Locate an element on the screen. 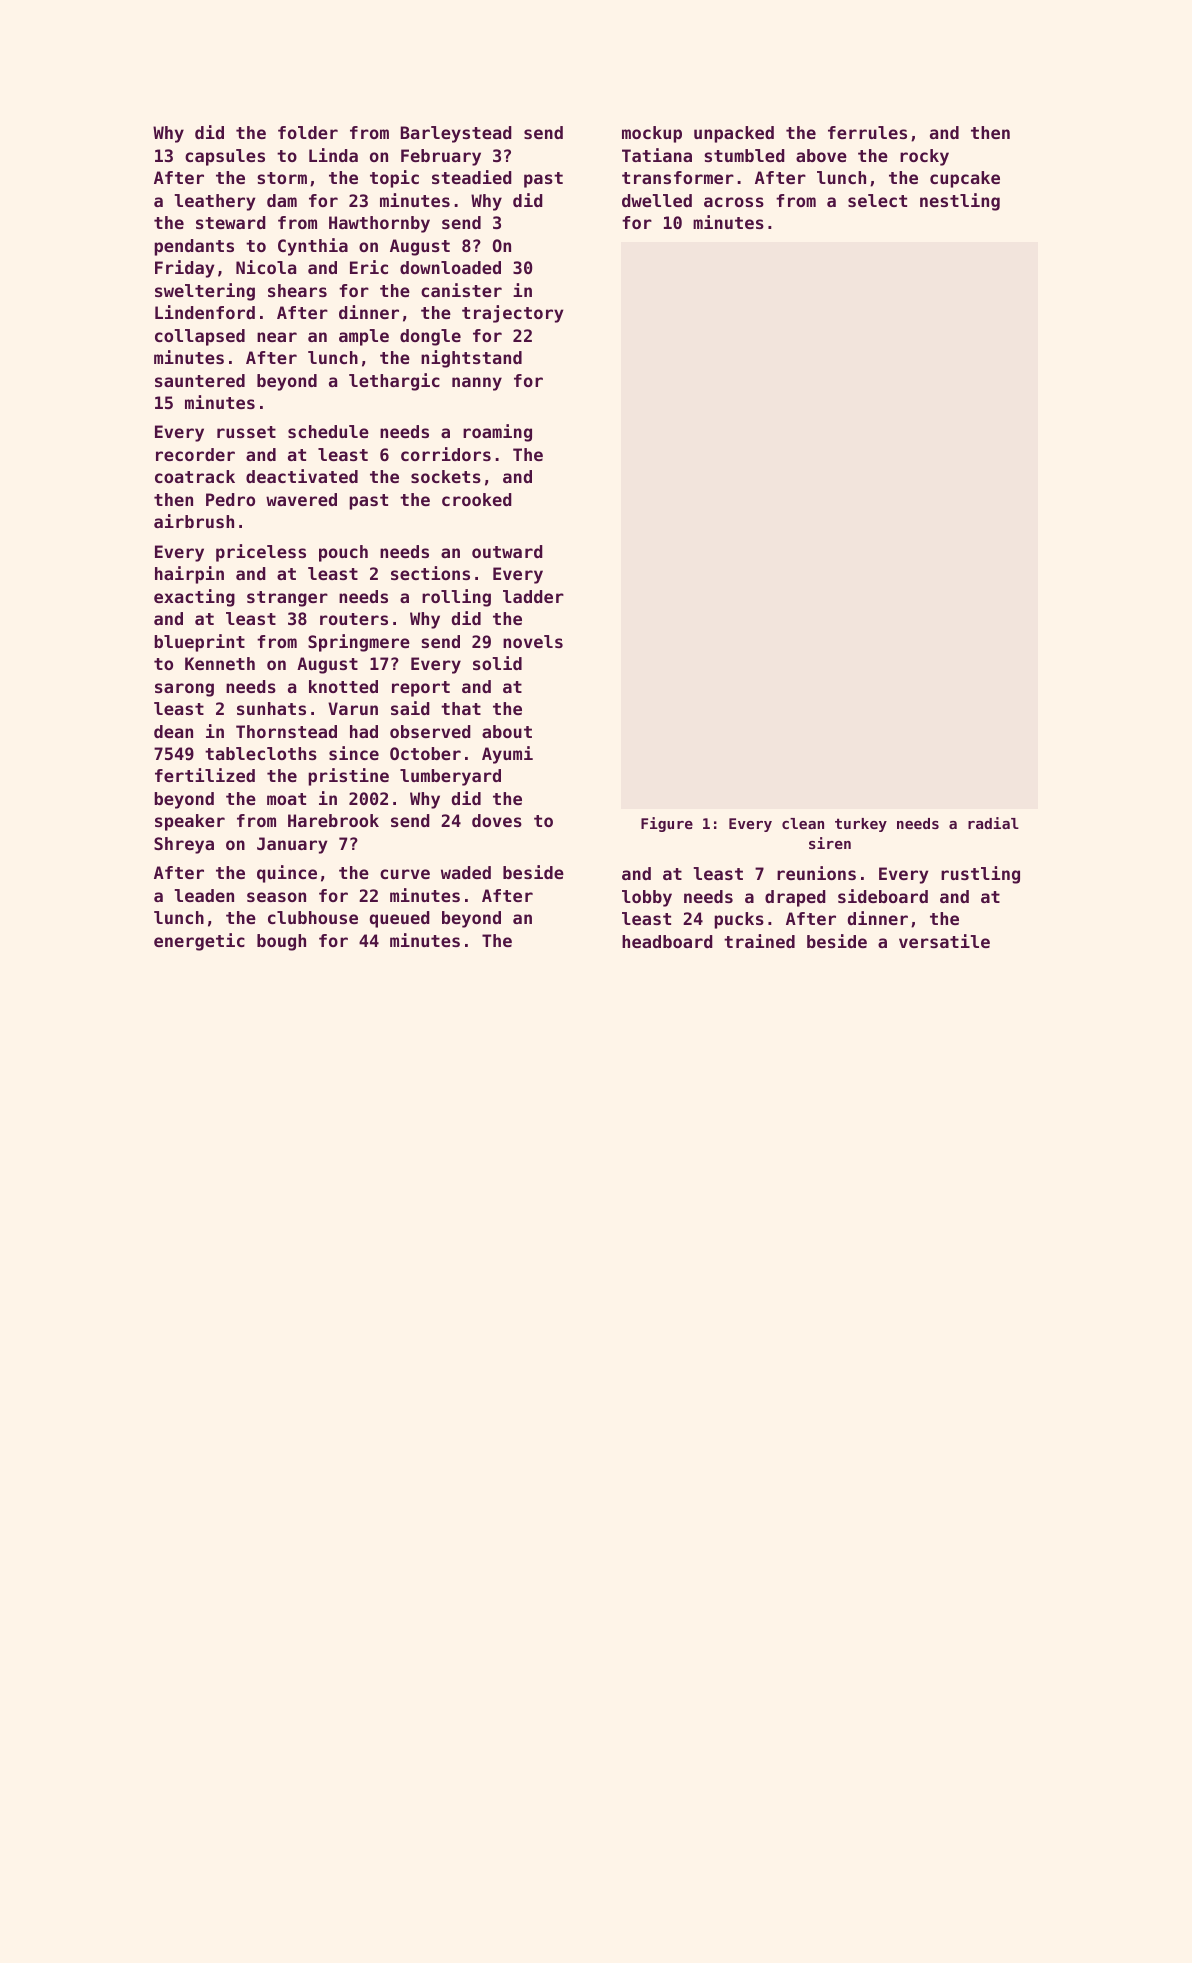  energetic is located at coordinates (199, 942).
